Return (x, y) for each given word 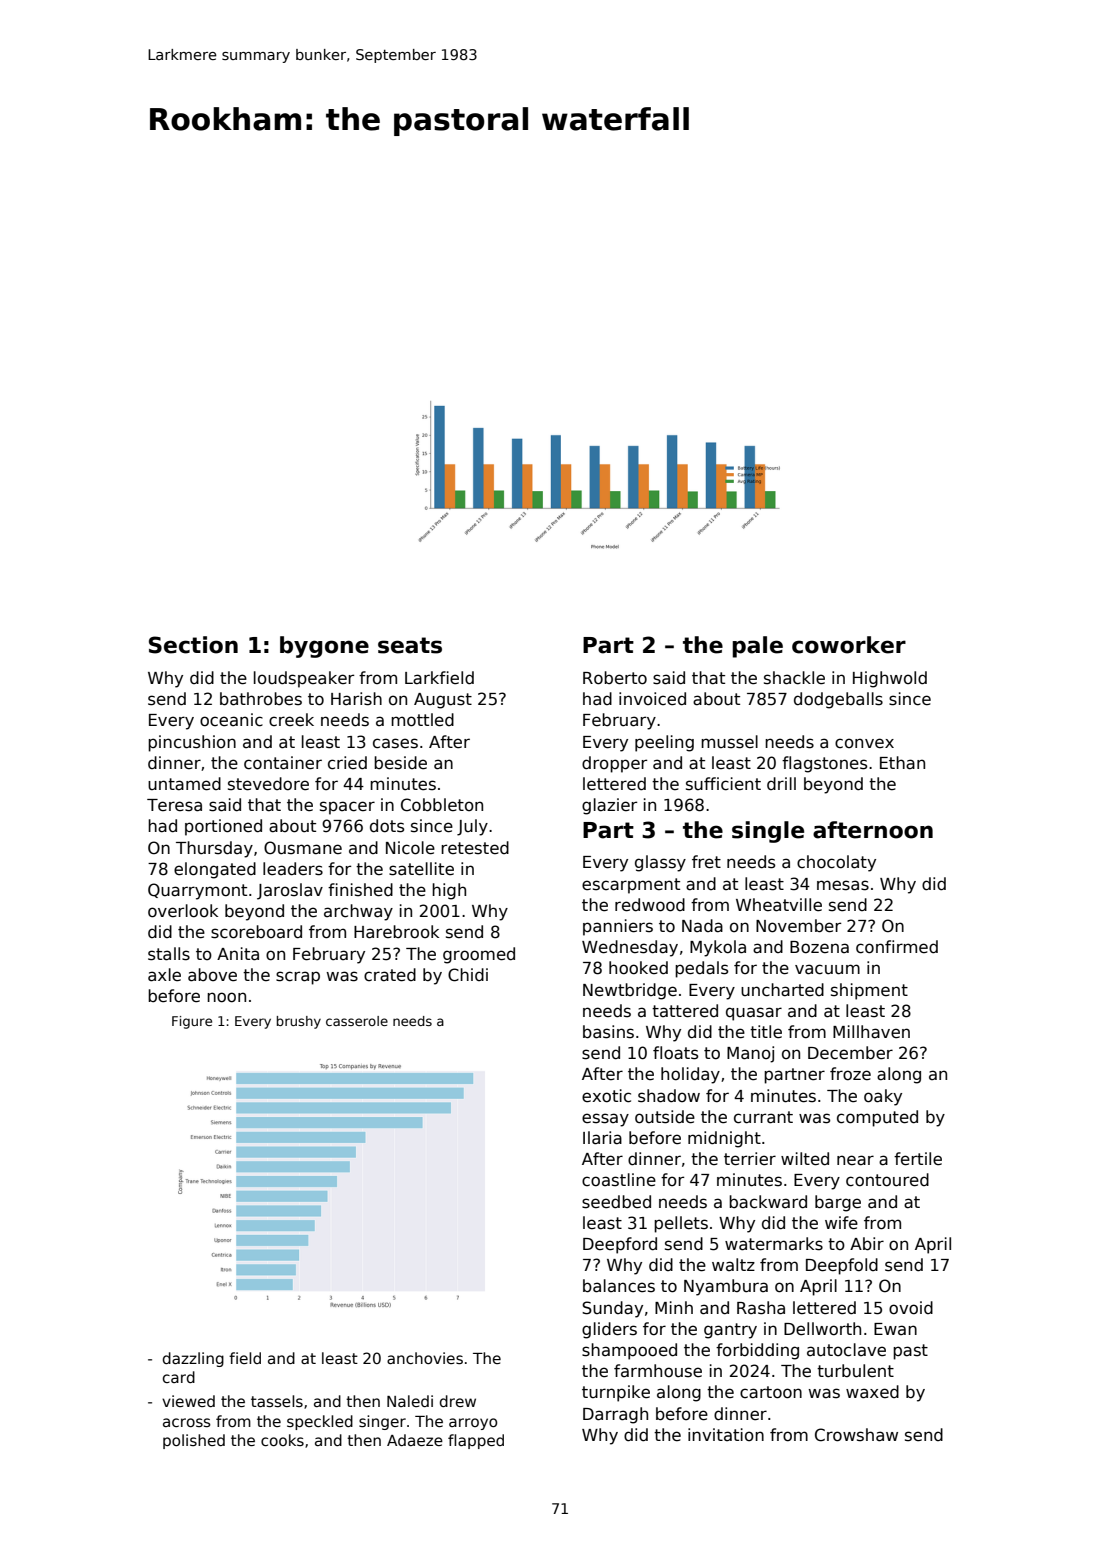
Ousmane (303, 848)
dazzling (193, 1359)
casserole (357, 1021)
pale (757, 647)
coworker (849, 645)
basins (608, 1032)
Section (193, 645)
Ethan (902, 763)
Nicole (410, 848)
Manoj (750, 1054)
